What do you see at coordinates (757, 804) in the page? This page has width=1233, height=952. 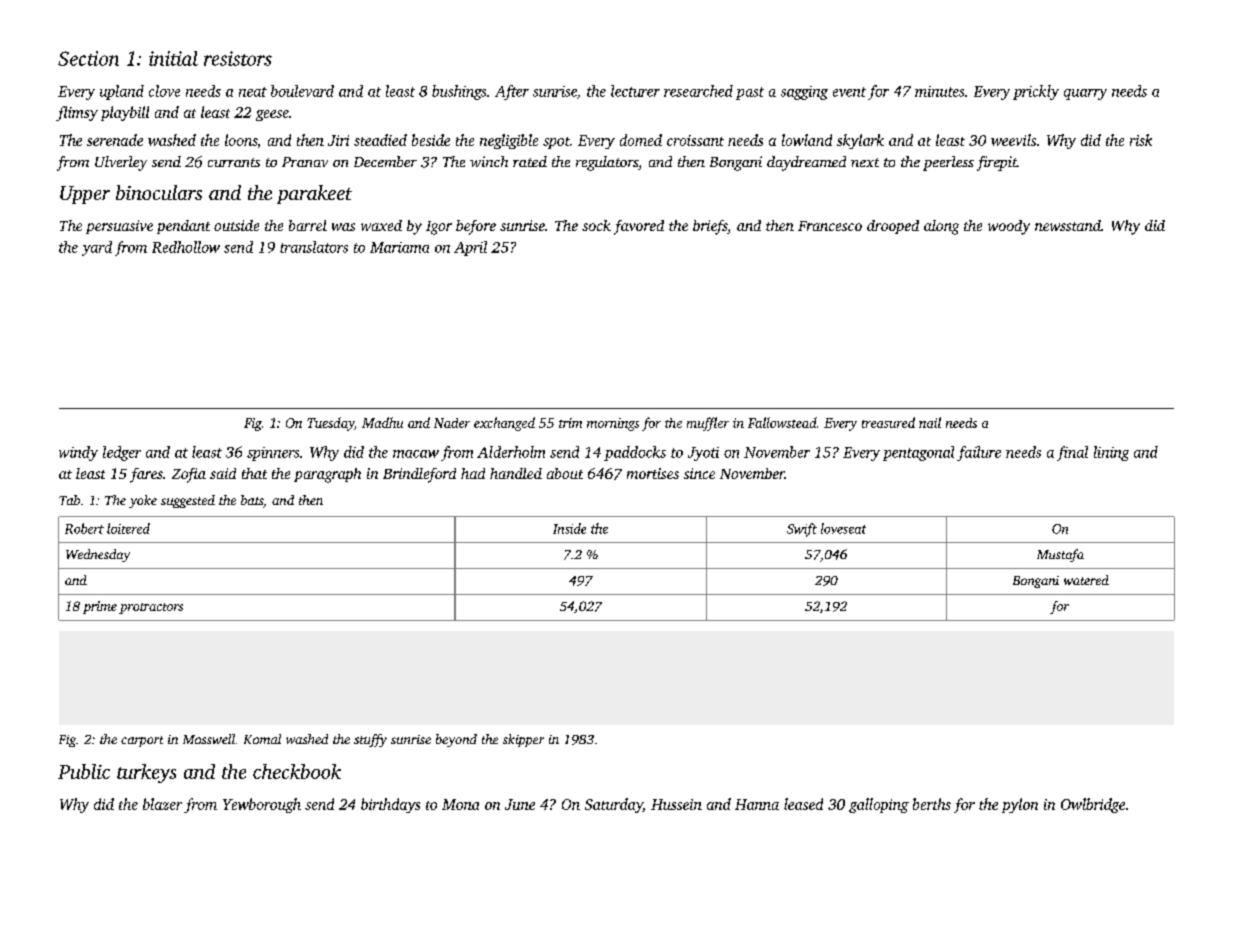 I see `Hanna` at bounding box center [757, 804].
